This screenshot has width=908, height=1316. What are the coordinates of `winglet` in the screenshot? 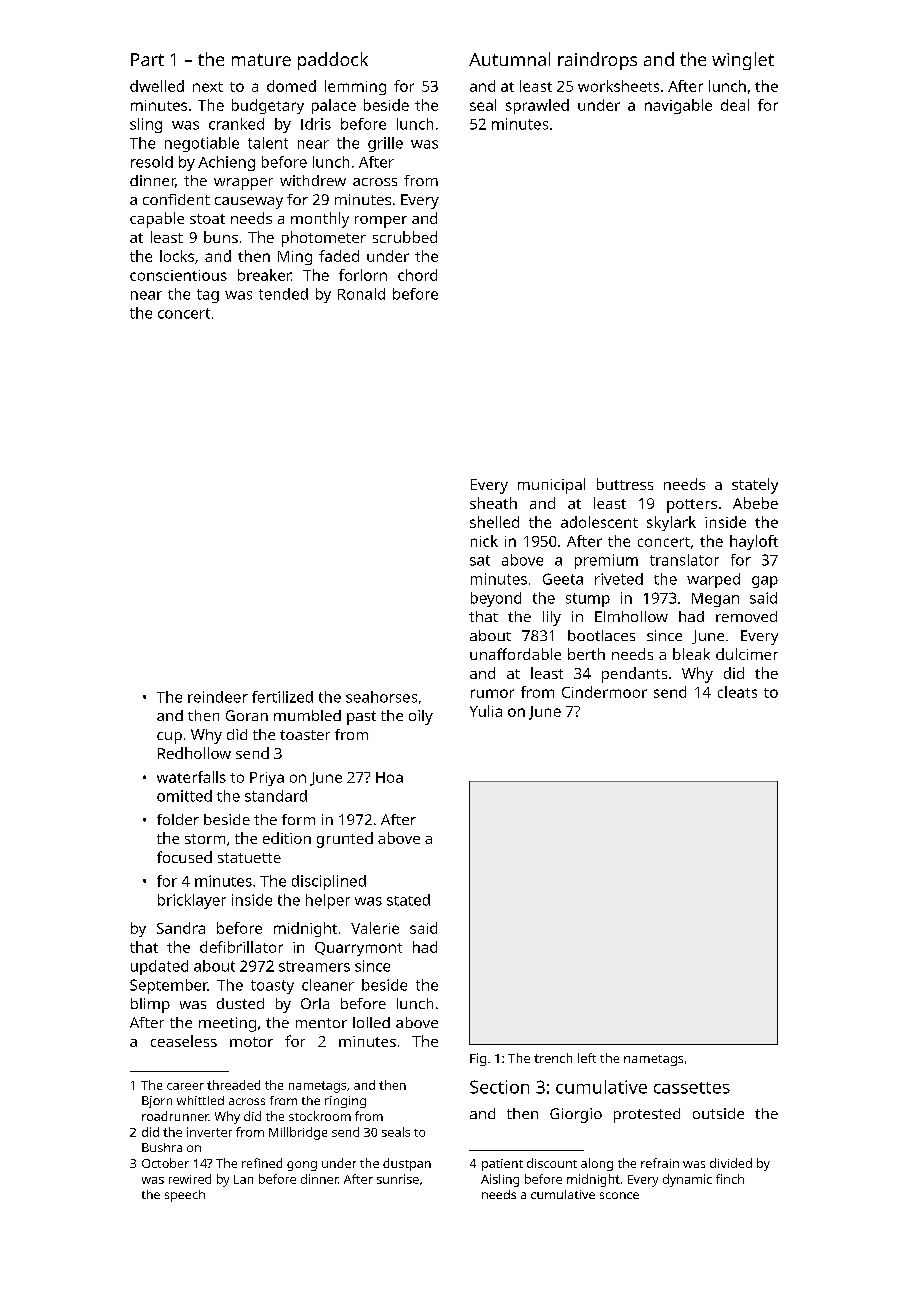 It's located at (743, 61).
